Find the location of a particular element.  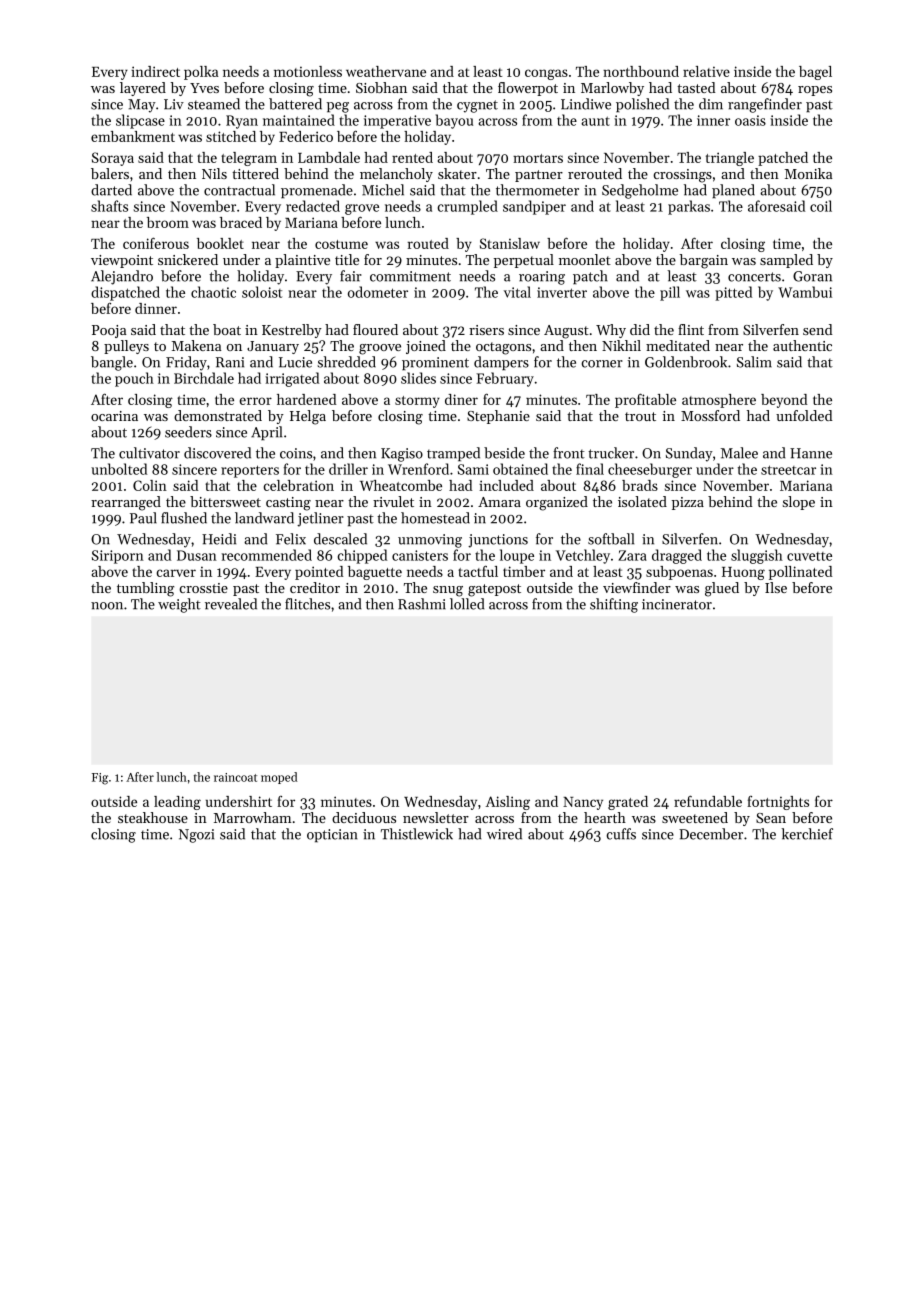

bagel is located at coordinates (815, 73).
